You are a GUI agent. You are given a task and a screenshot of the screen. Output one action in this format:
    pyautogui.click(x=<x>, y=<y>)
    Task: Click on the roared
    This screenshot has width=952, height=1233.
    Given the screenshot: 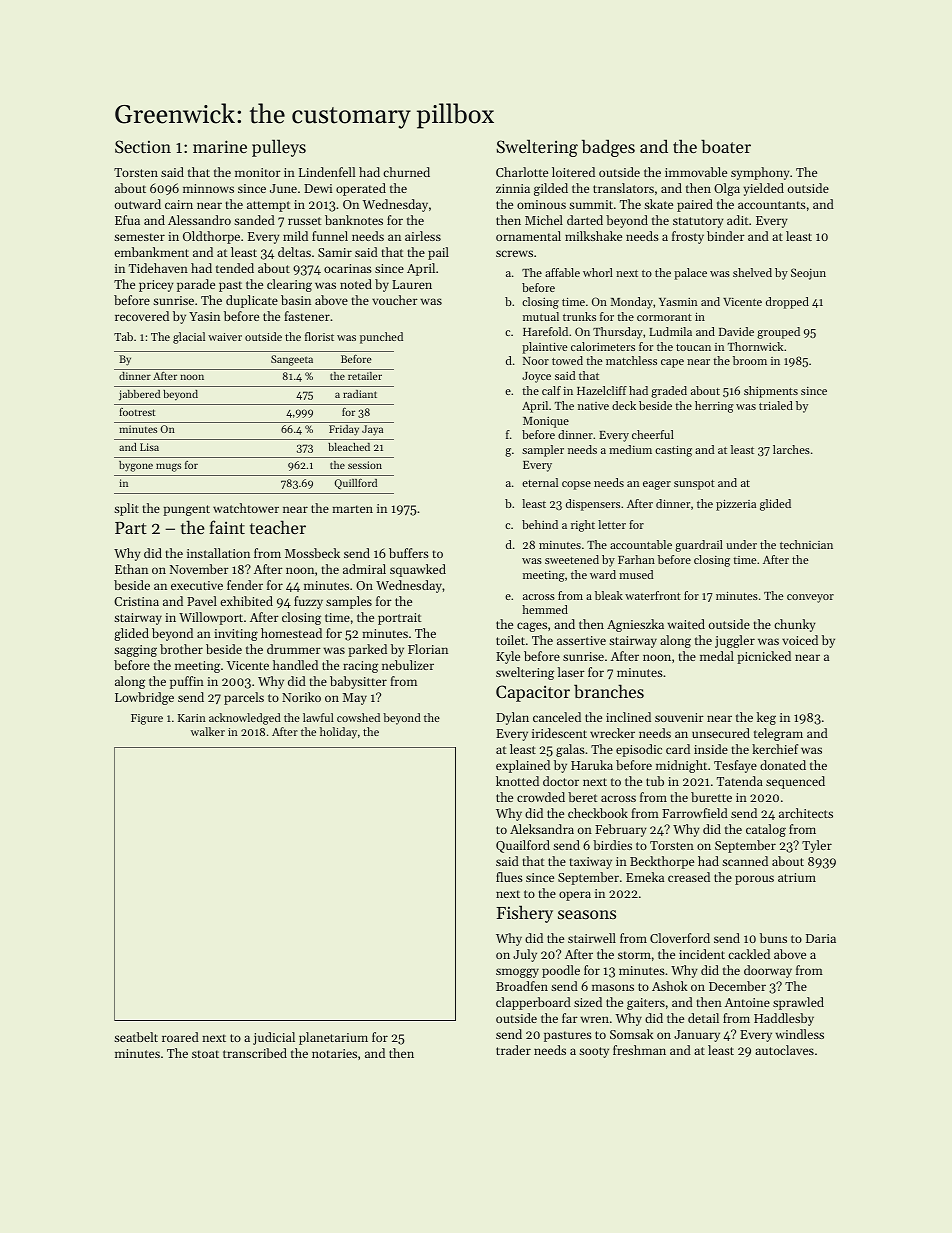 What is the action you would take?
    pyautogui.click(x=180, y=1037)
